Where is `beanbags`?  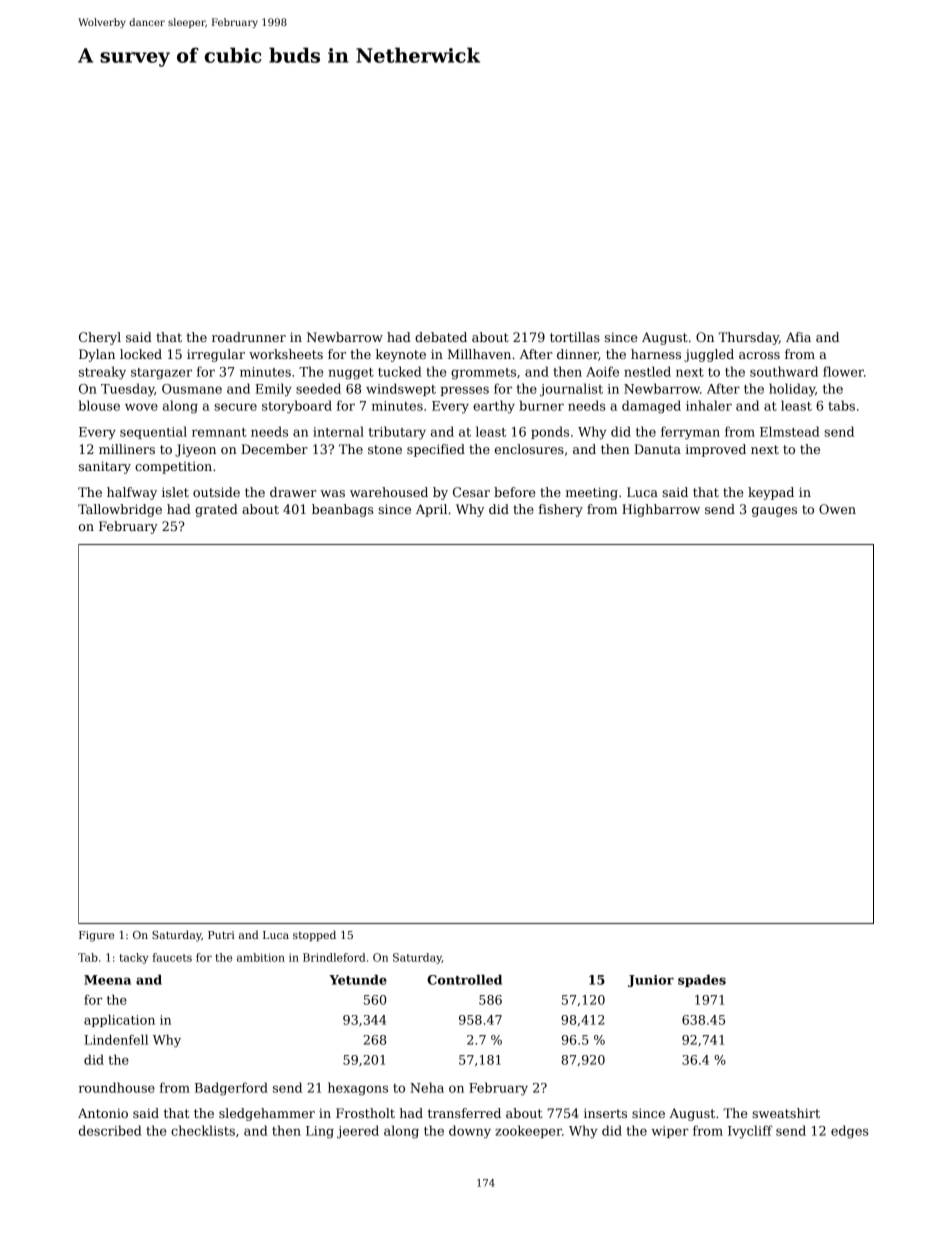 beanbags is located at coordinates (342, 510).
